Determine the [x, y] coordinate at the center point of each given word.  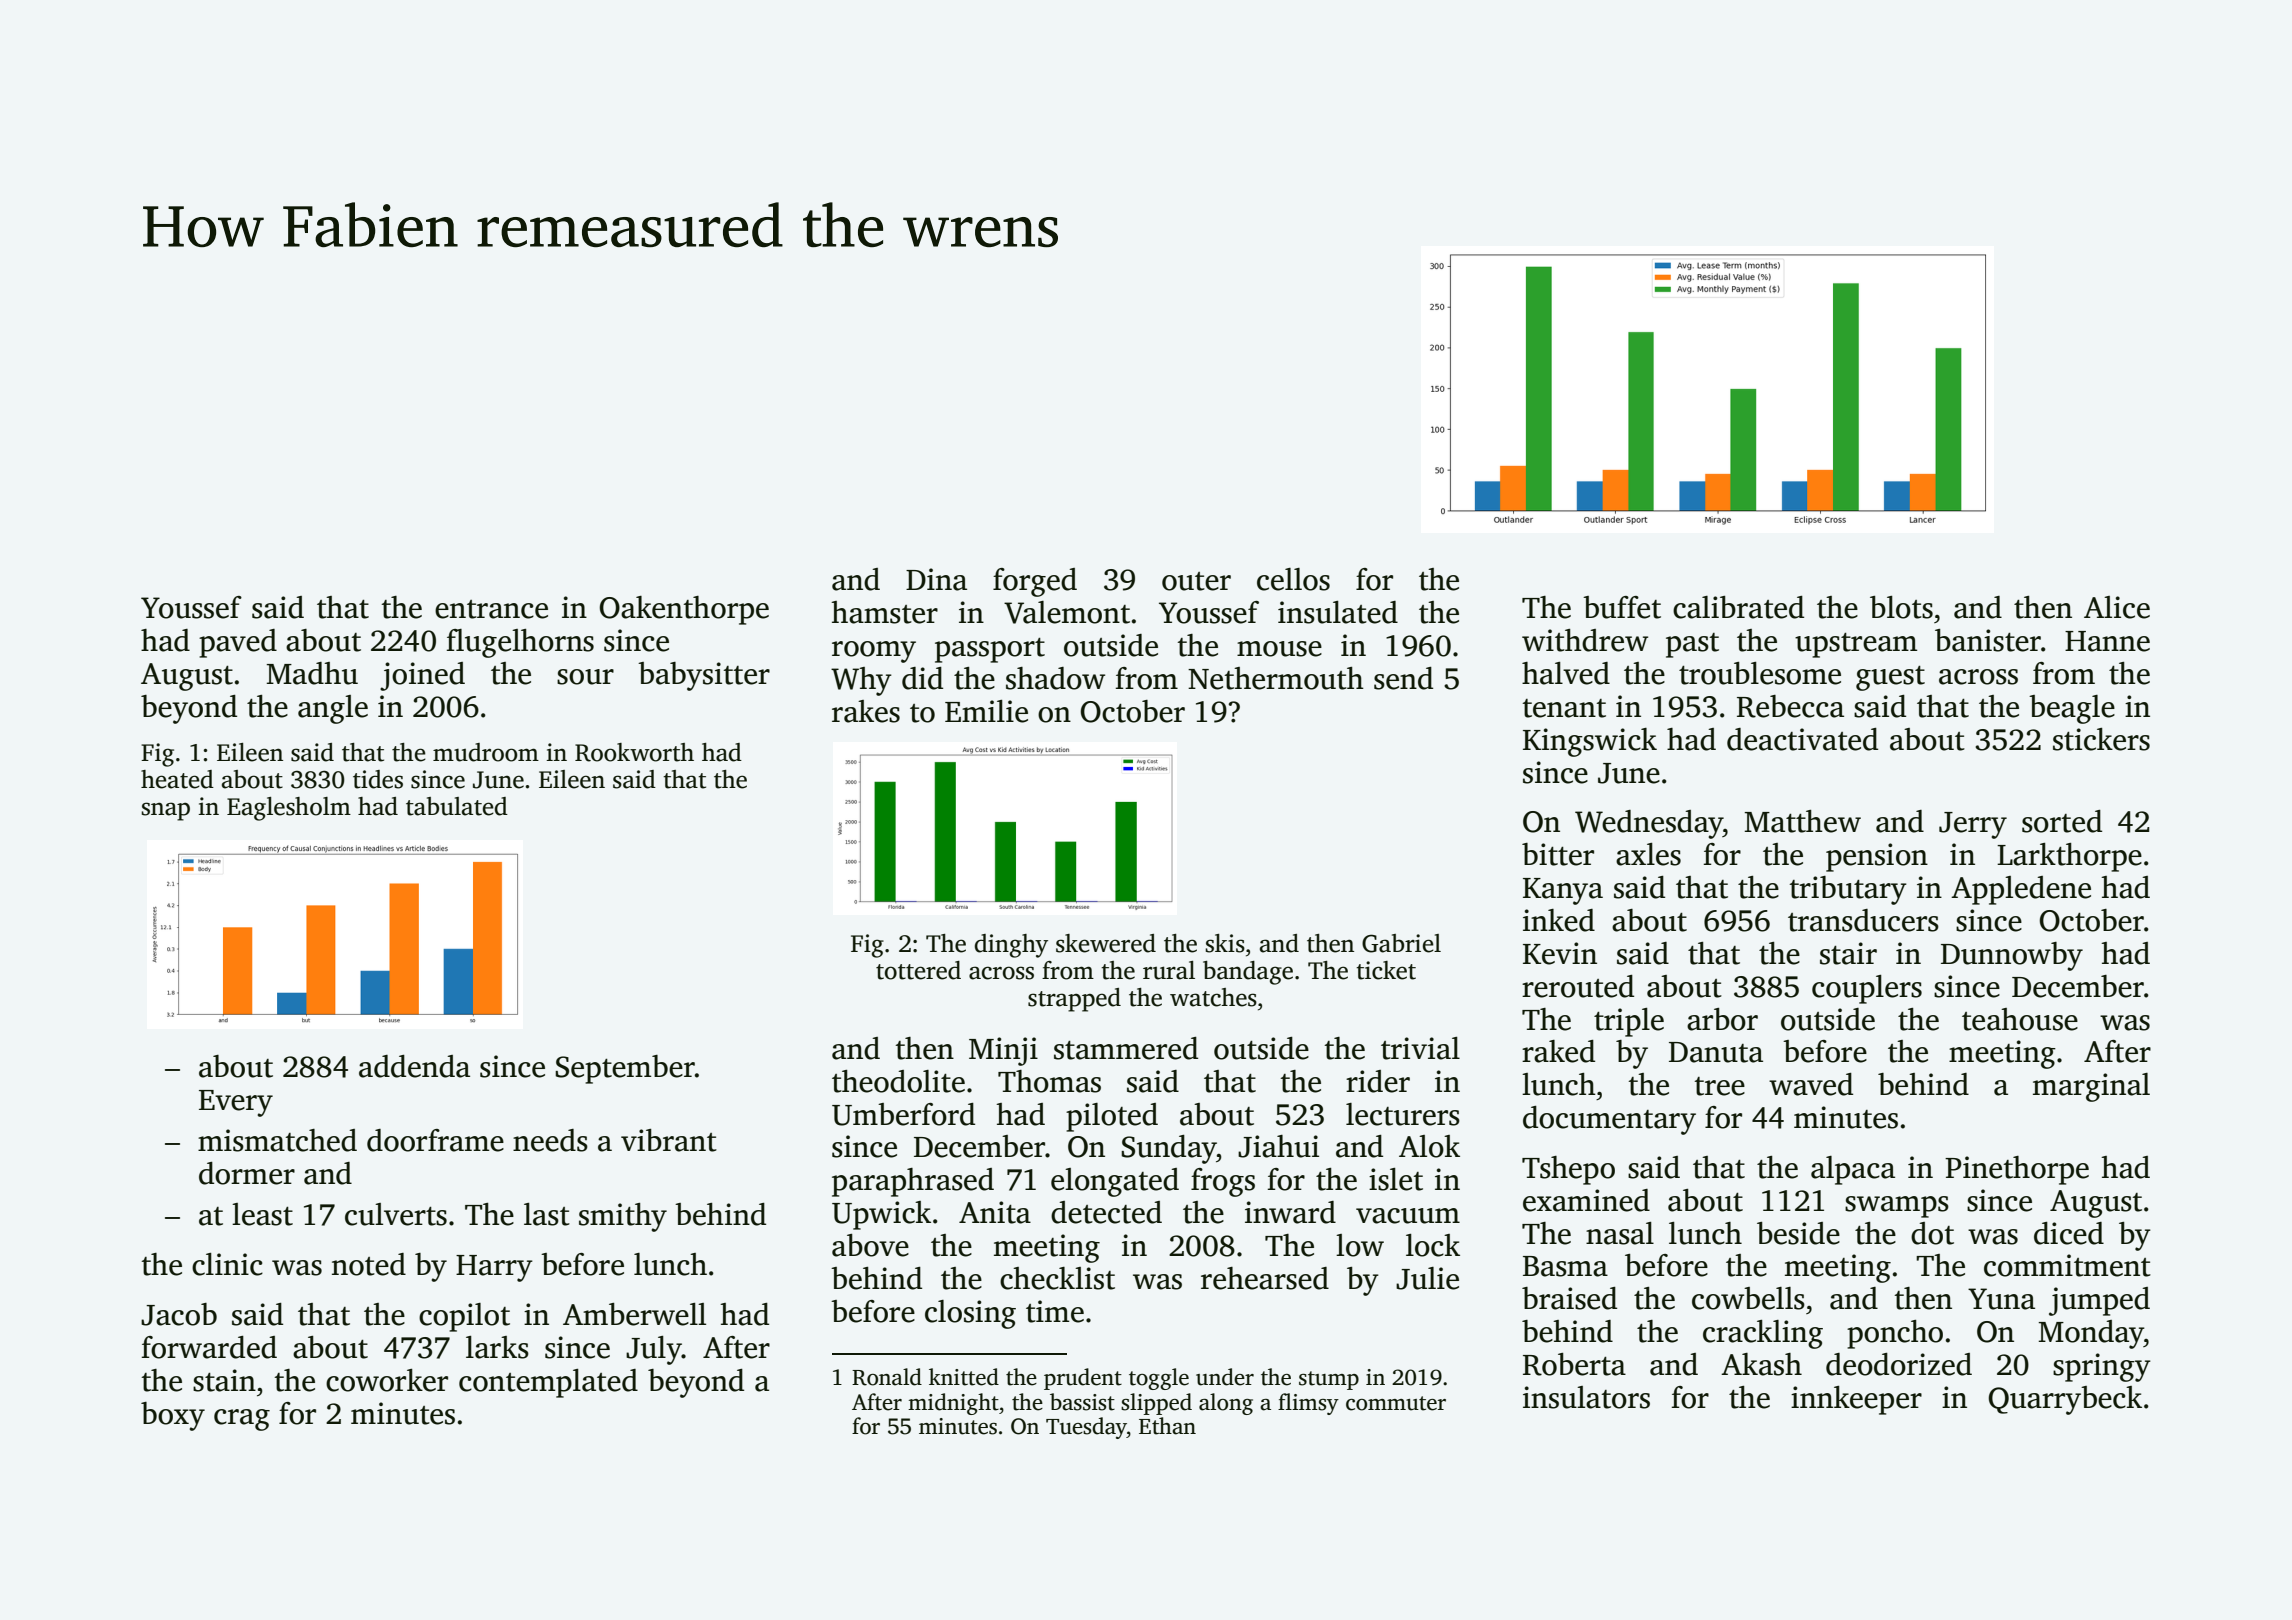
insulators [1586, 1397]
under [1225, 1377]
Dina [936, 579]
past [1692, 645]
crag [242, 1420]
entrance [491, 609]
